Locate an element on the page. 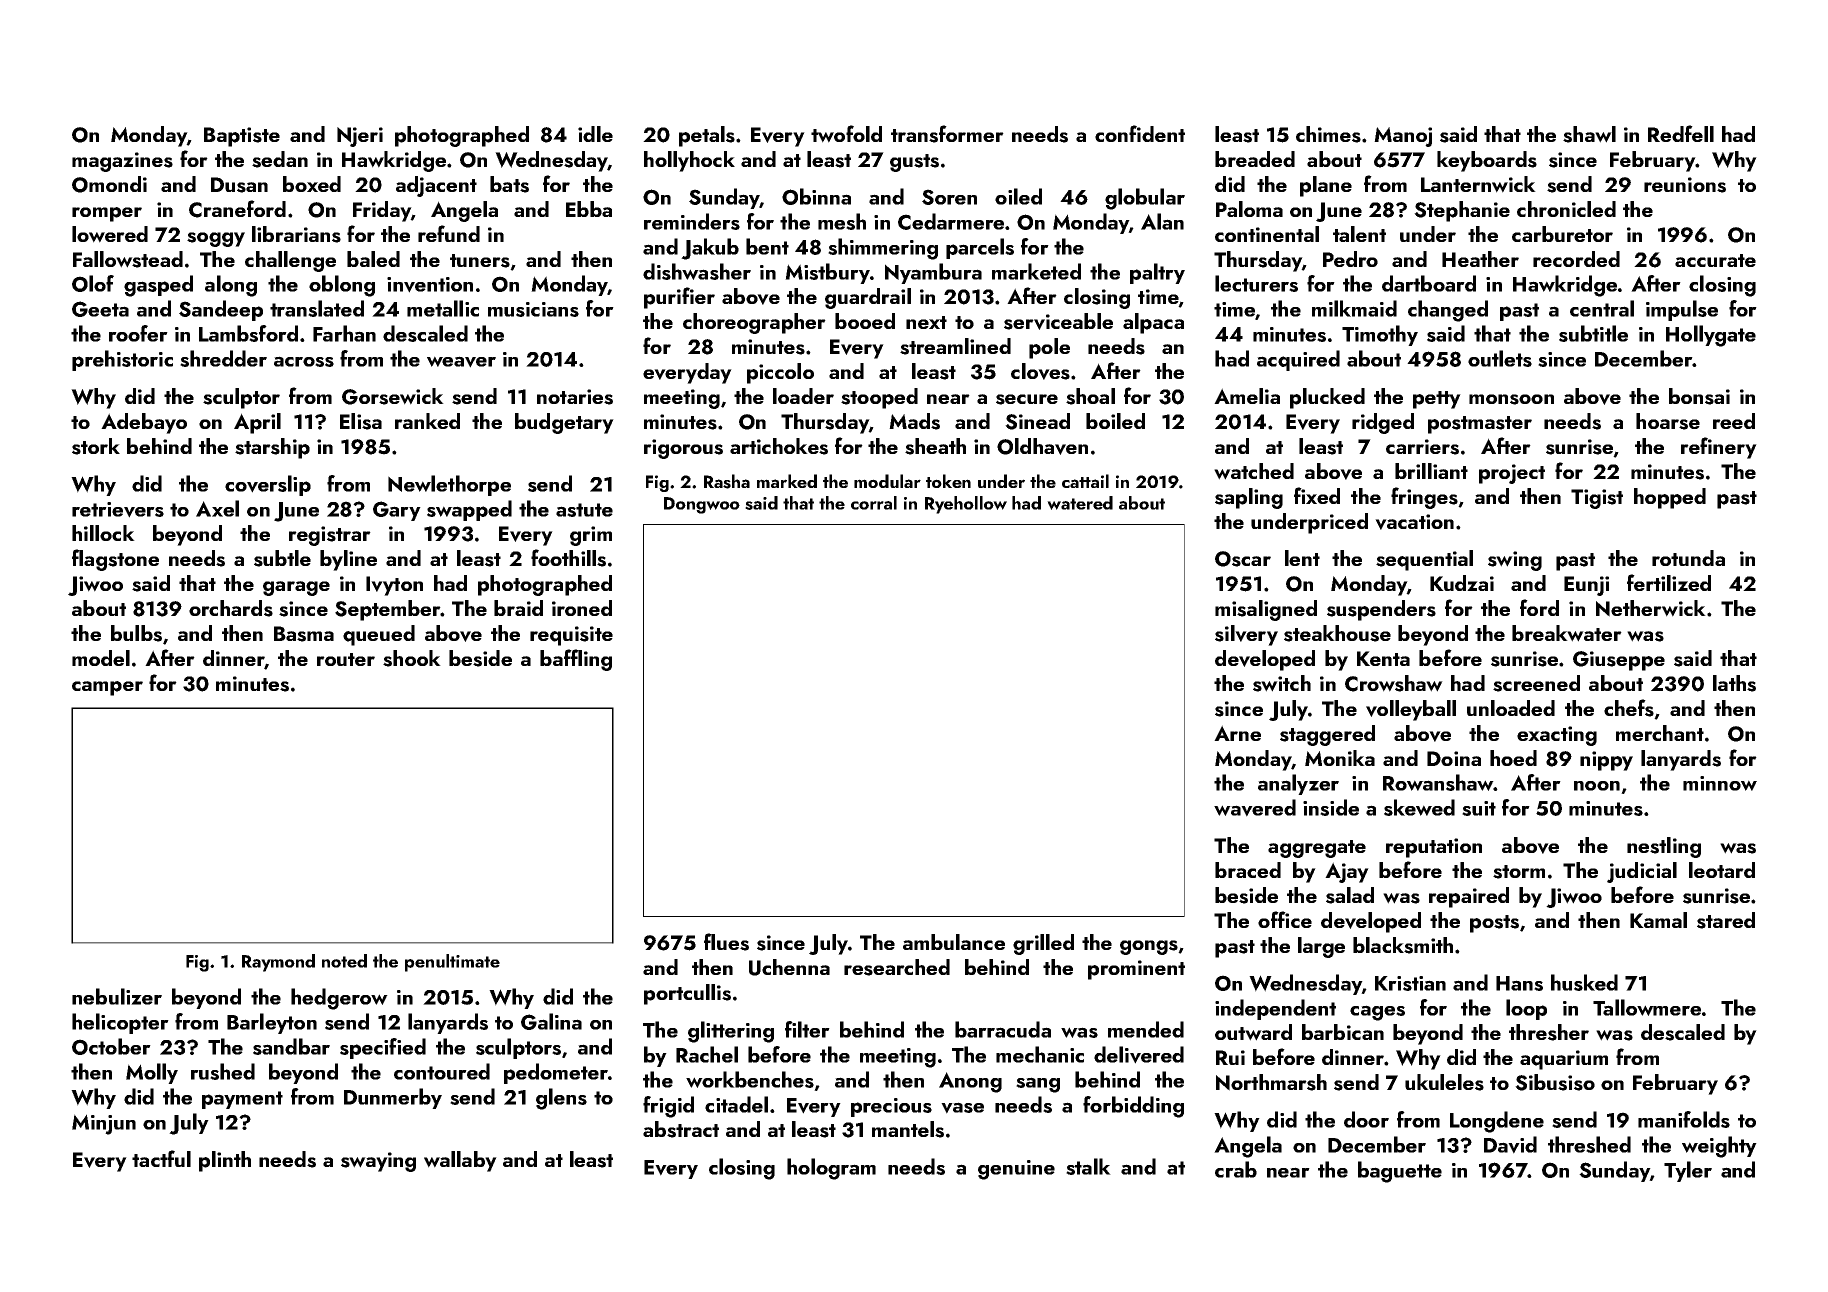 This document has width=1828, height=1292. confident is located at coordinates (1140, 133).
